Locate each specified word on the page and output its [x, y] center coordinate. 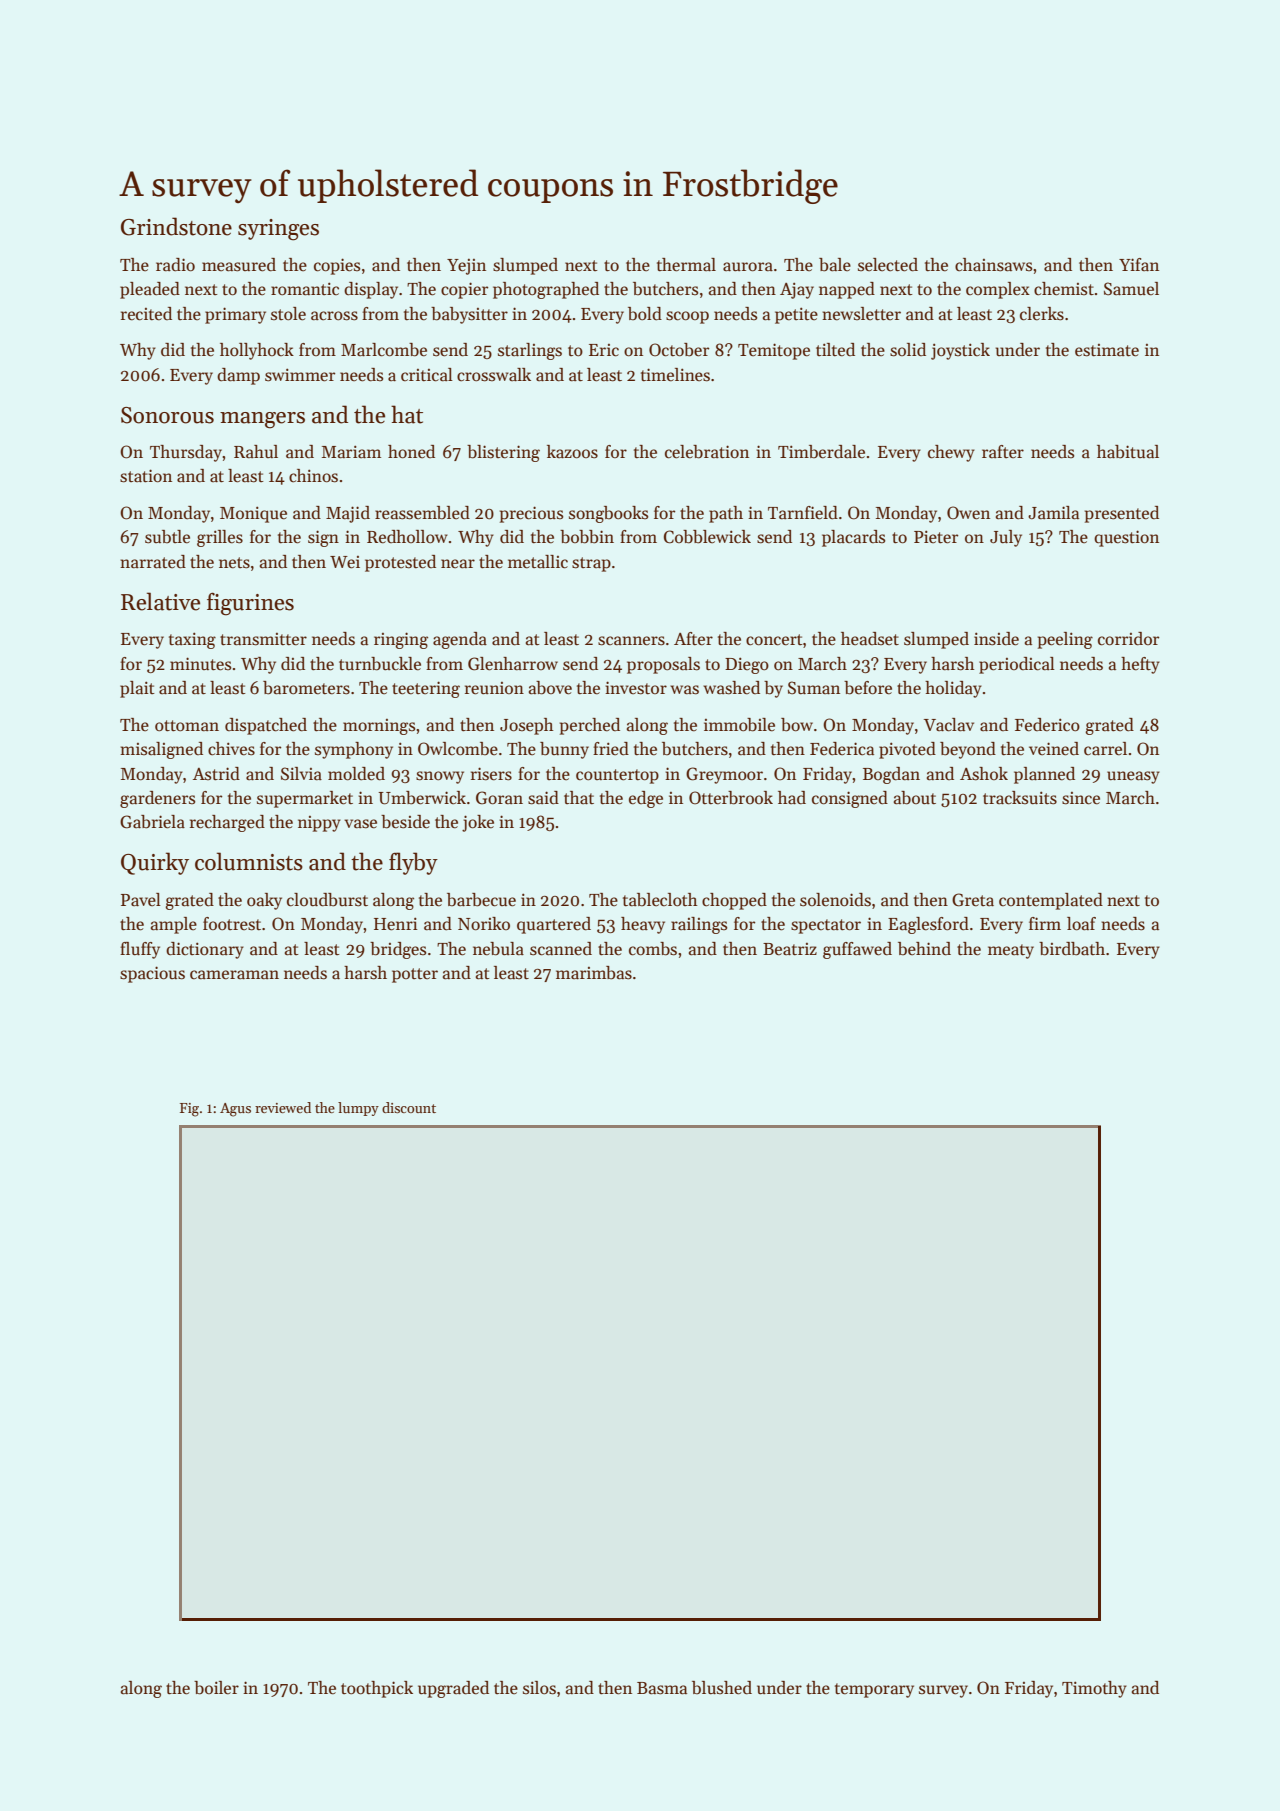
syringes [278, 230]
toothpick [377, 1689]
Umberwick [422, 798]
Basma [662, 1688]
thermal [686, 265]
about [915, 798]
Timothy [1094, 1689]
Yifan [1139, 264]
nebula [498, 949]
